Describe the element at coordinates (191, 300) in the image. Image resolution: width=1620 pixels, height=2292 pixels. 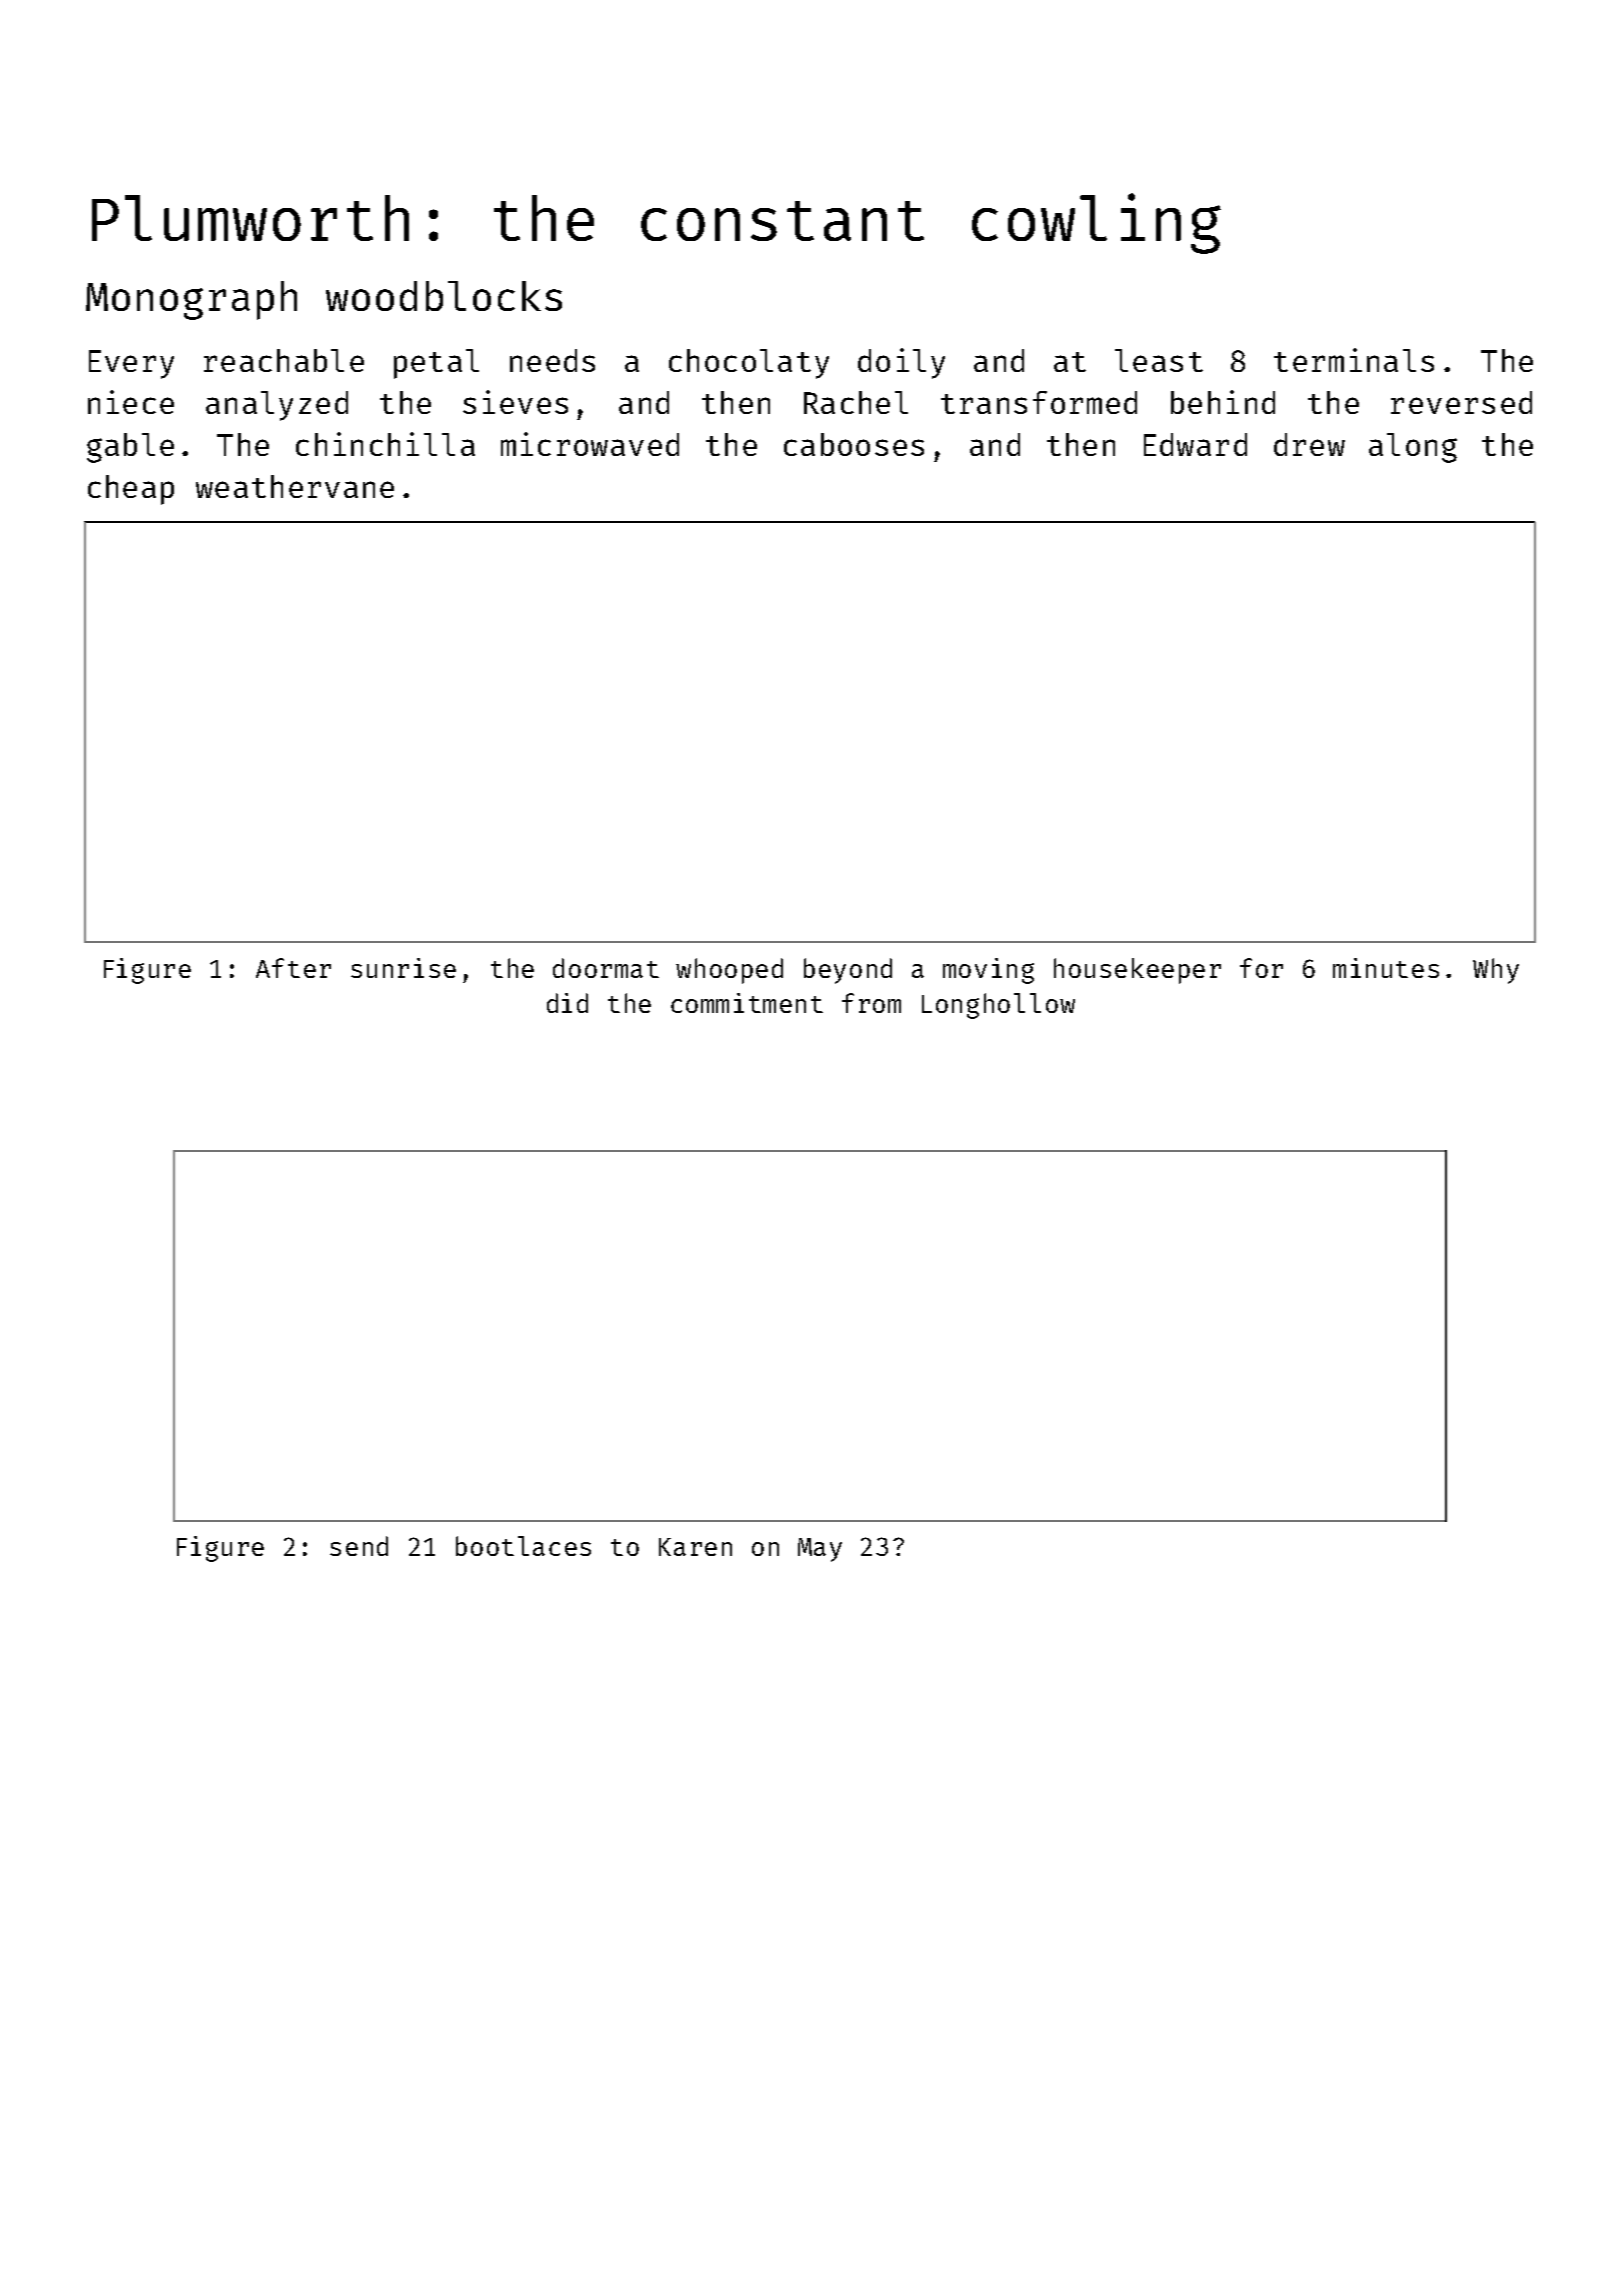
I see `Monograph` at that location.
